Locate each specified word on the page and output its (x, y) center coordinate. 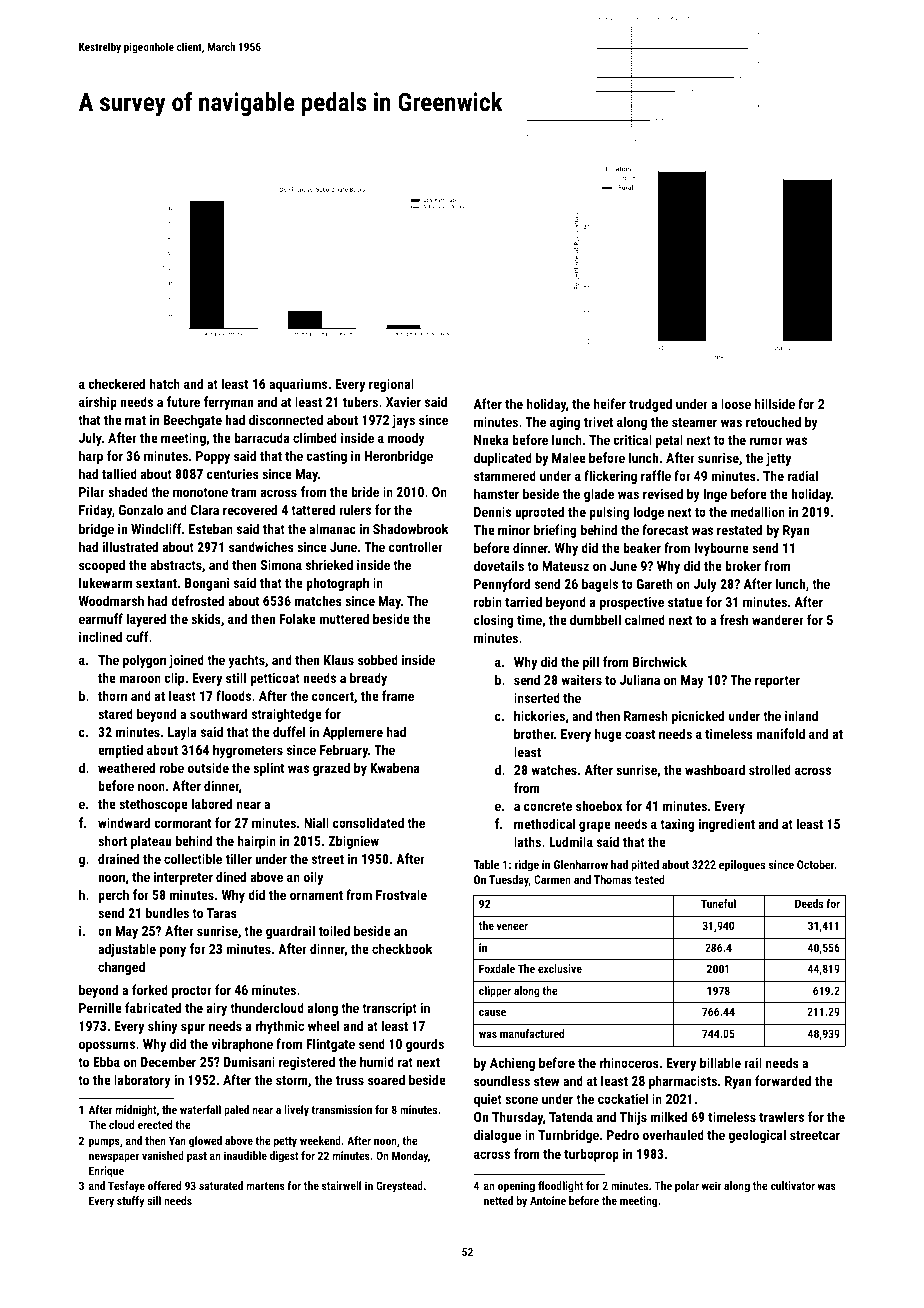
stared (115, 713)
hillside (775, 403)
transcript (389, 1009)
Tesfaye (126, 1187)
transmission (341, 1109)
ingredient (727, 825)
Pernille (100, 1007)
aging (565, 423)
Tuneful (718, 903)
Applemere (353, 733)
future (183, 401)
